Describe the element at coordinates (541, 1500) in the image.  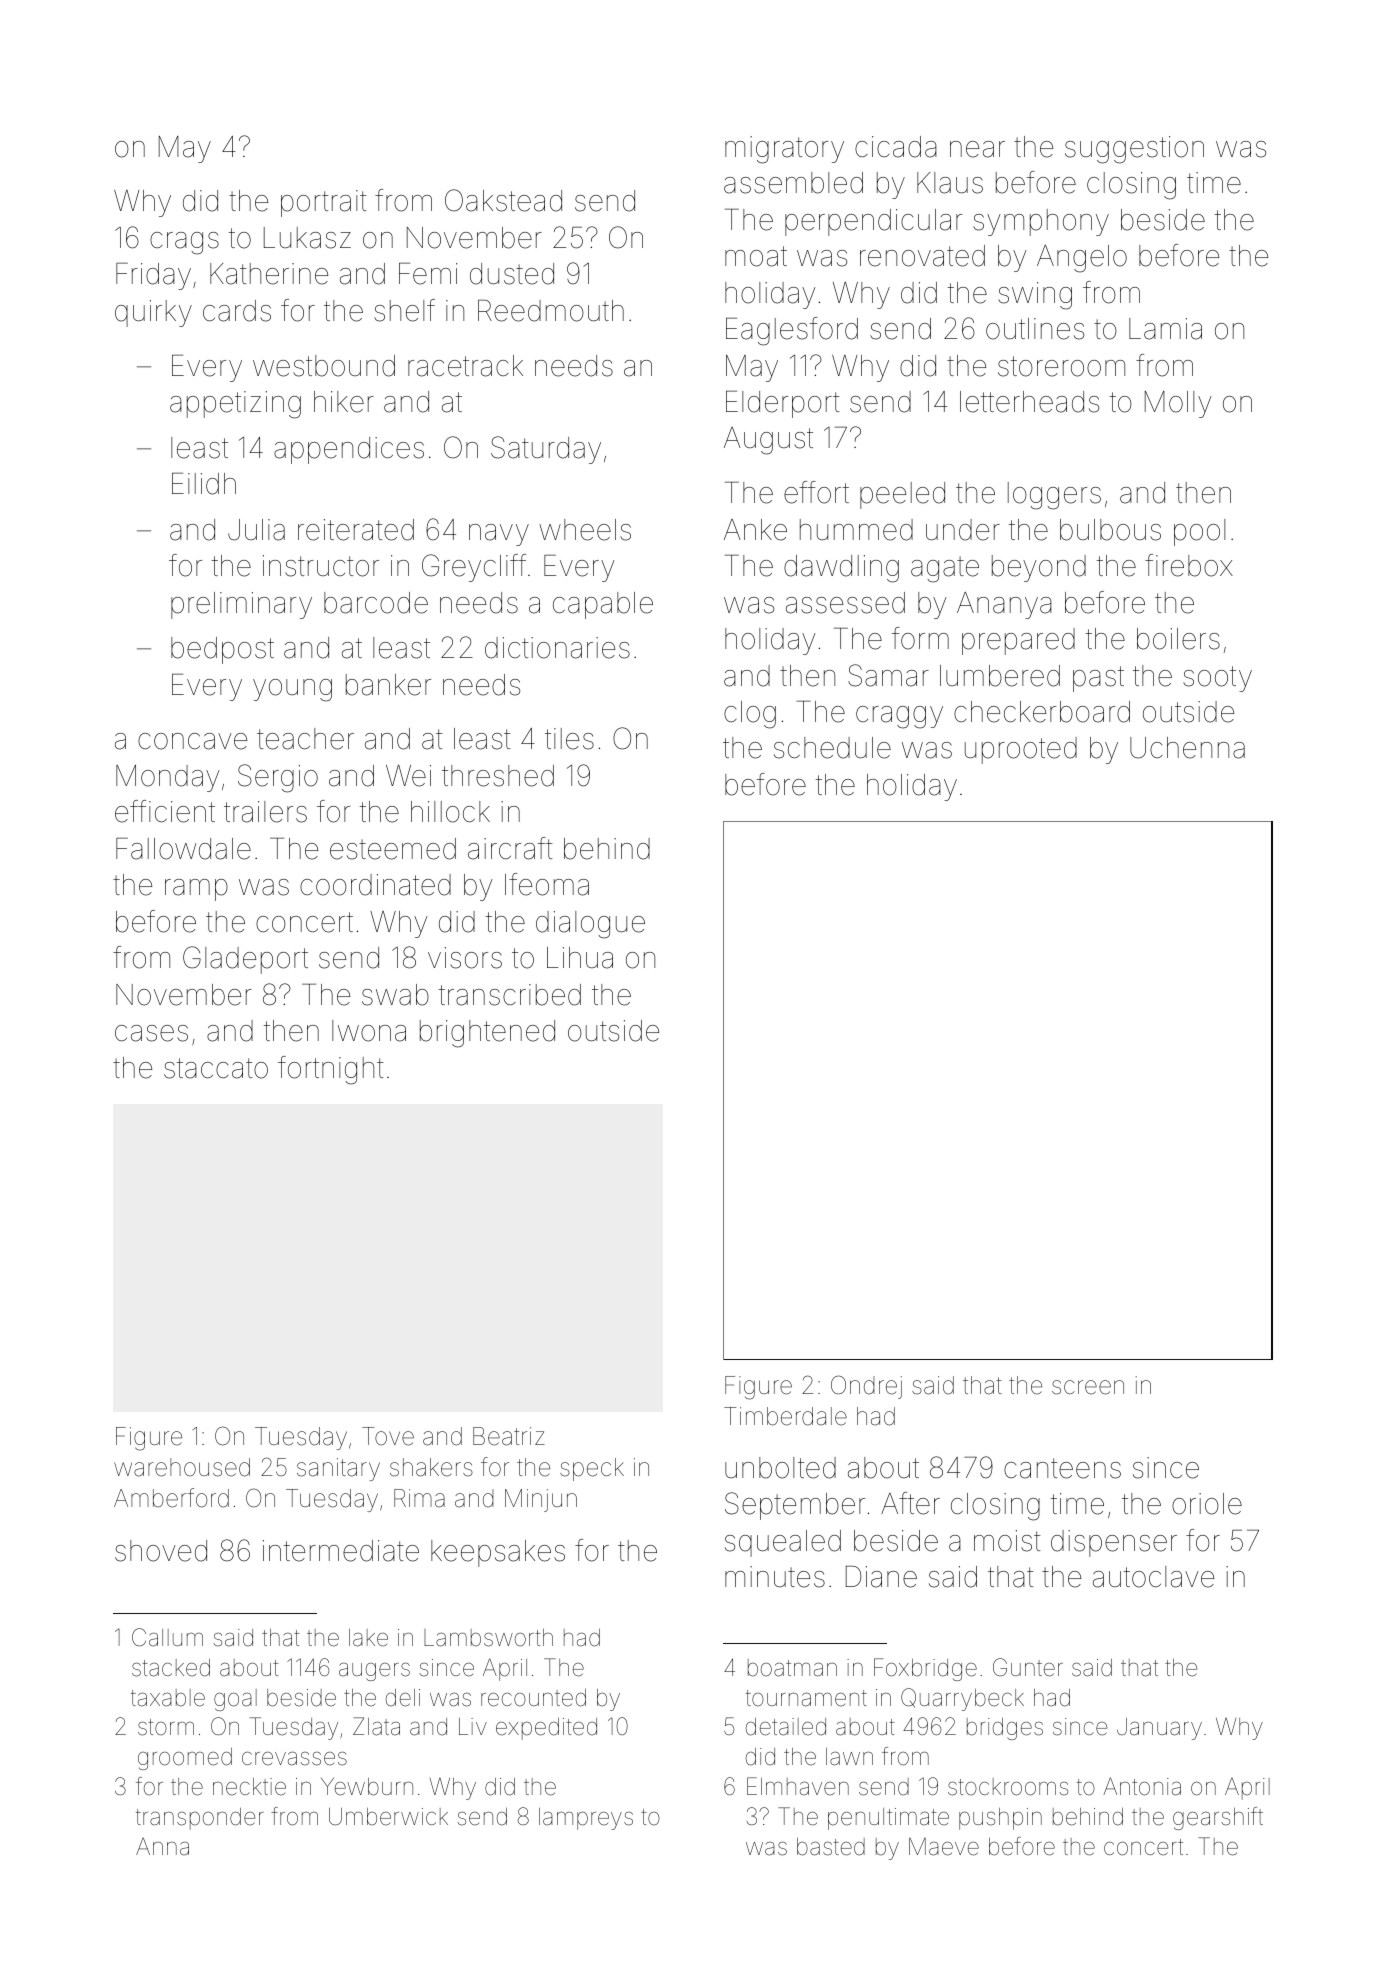
I see `Minjun` at that location.
